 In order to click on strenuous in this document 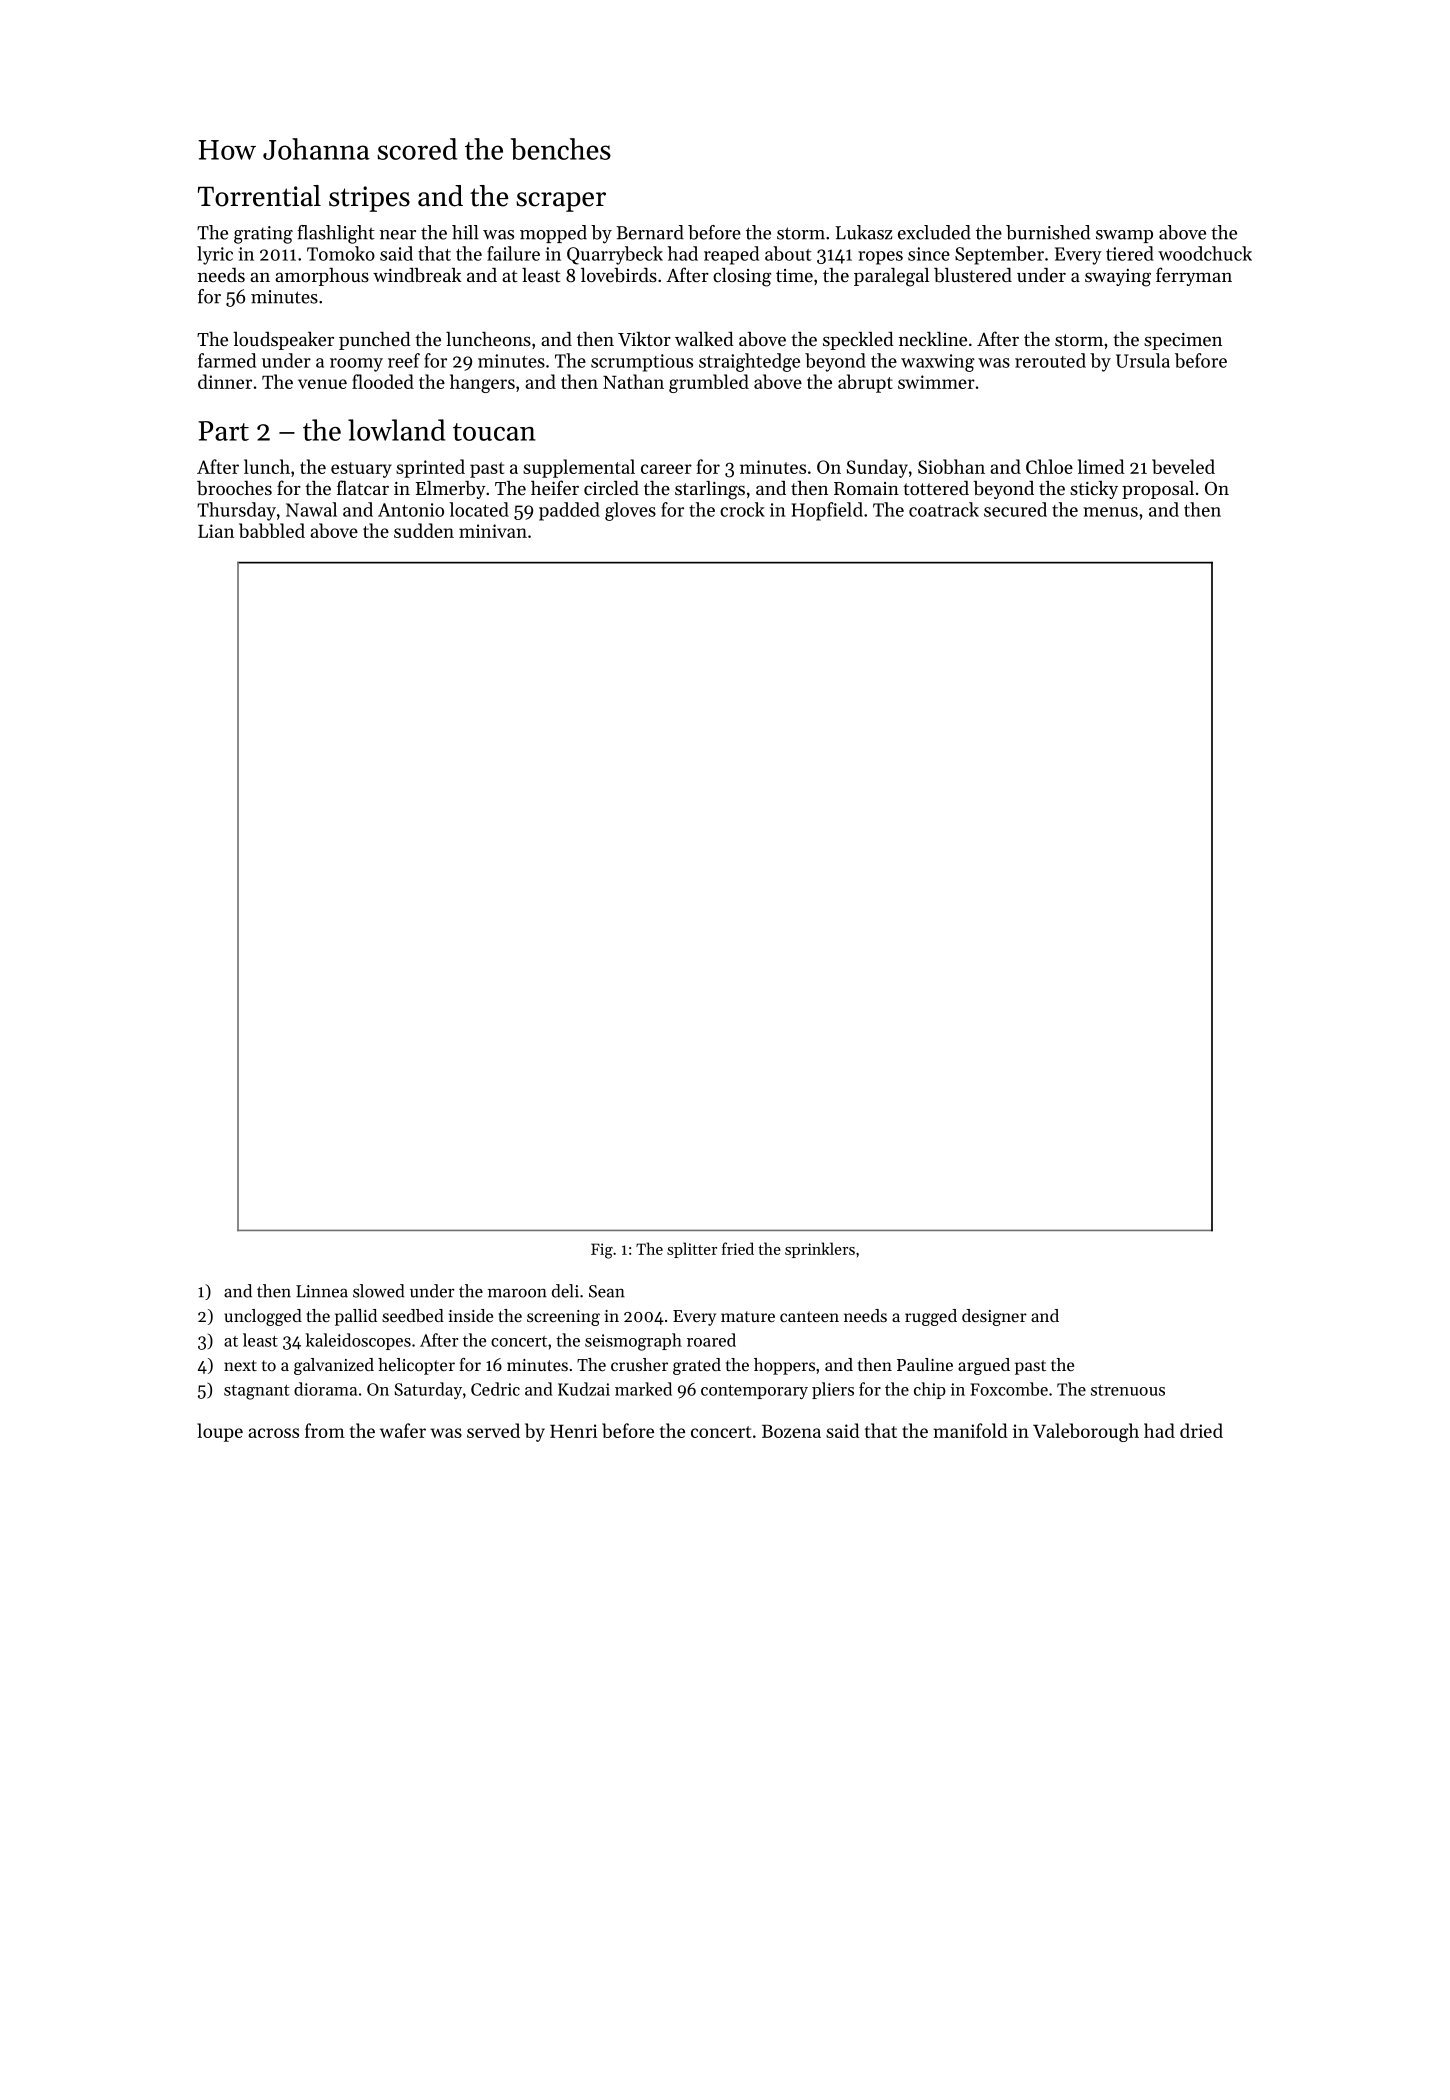, I will do `click(1128, 1390)`.
